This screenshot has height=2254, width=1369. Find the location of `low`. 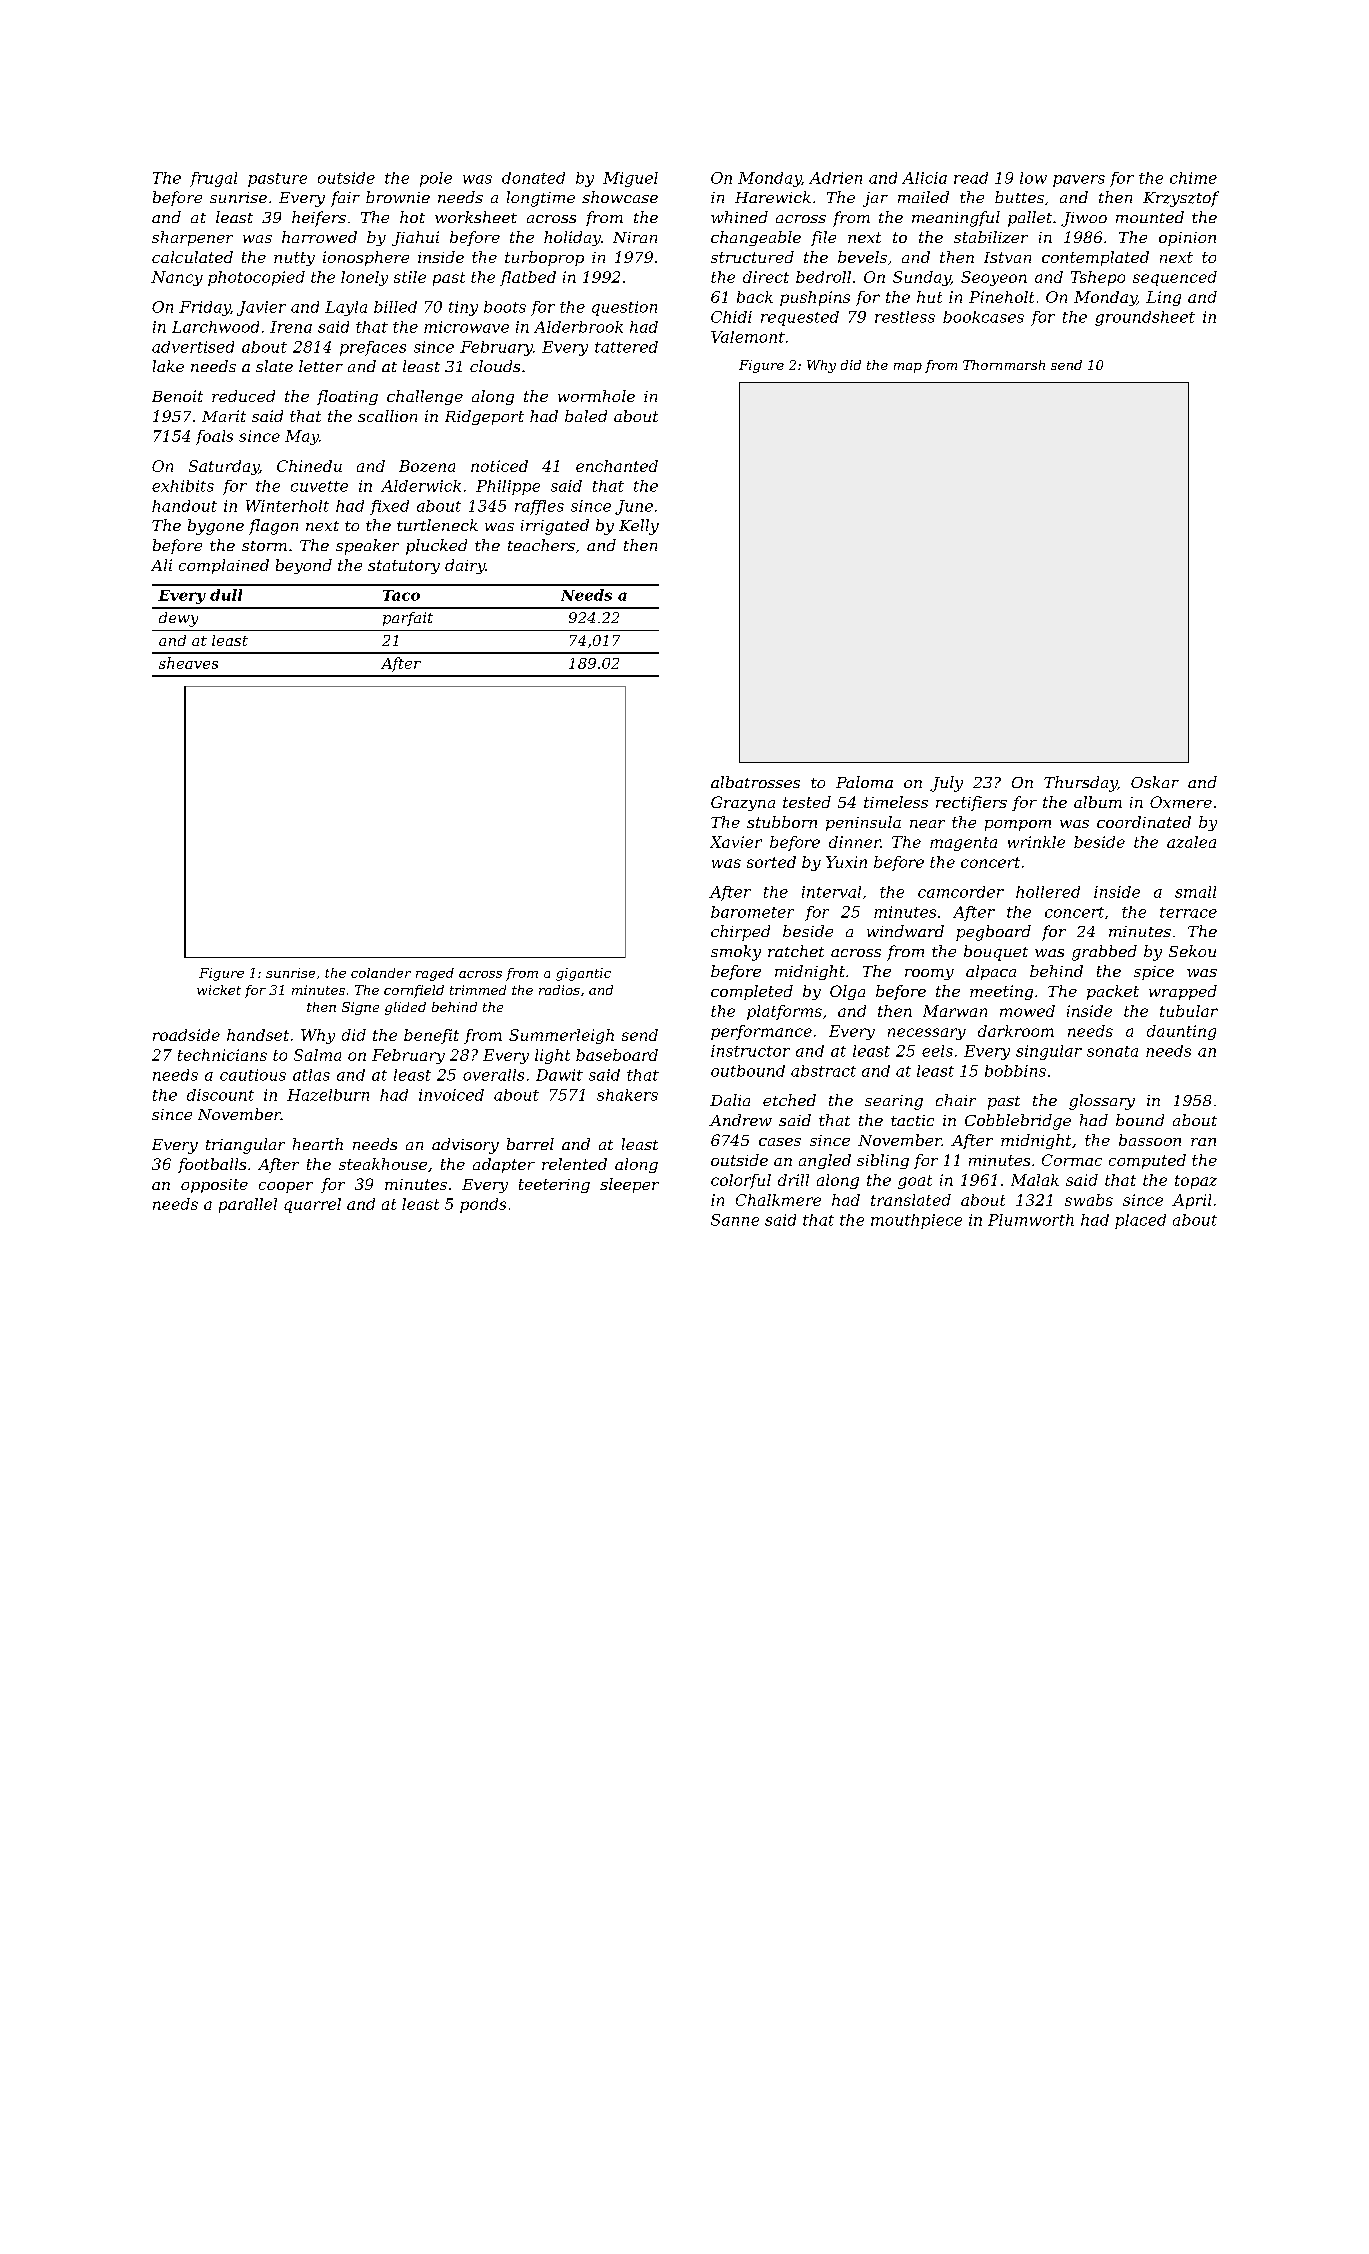

low is located at coordinates (1033, 178).
